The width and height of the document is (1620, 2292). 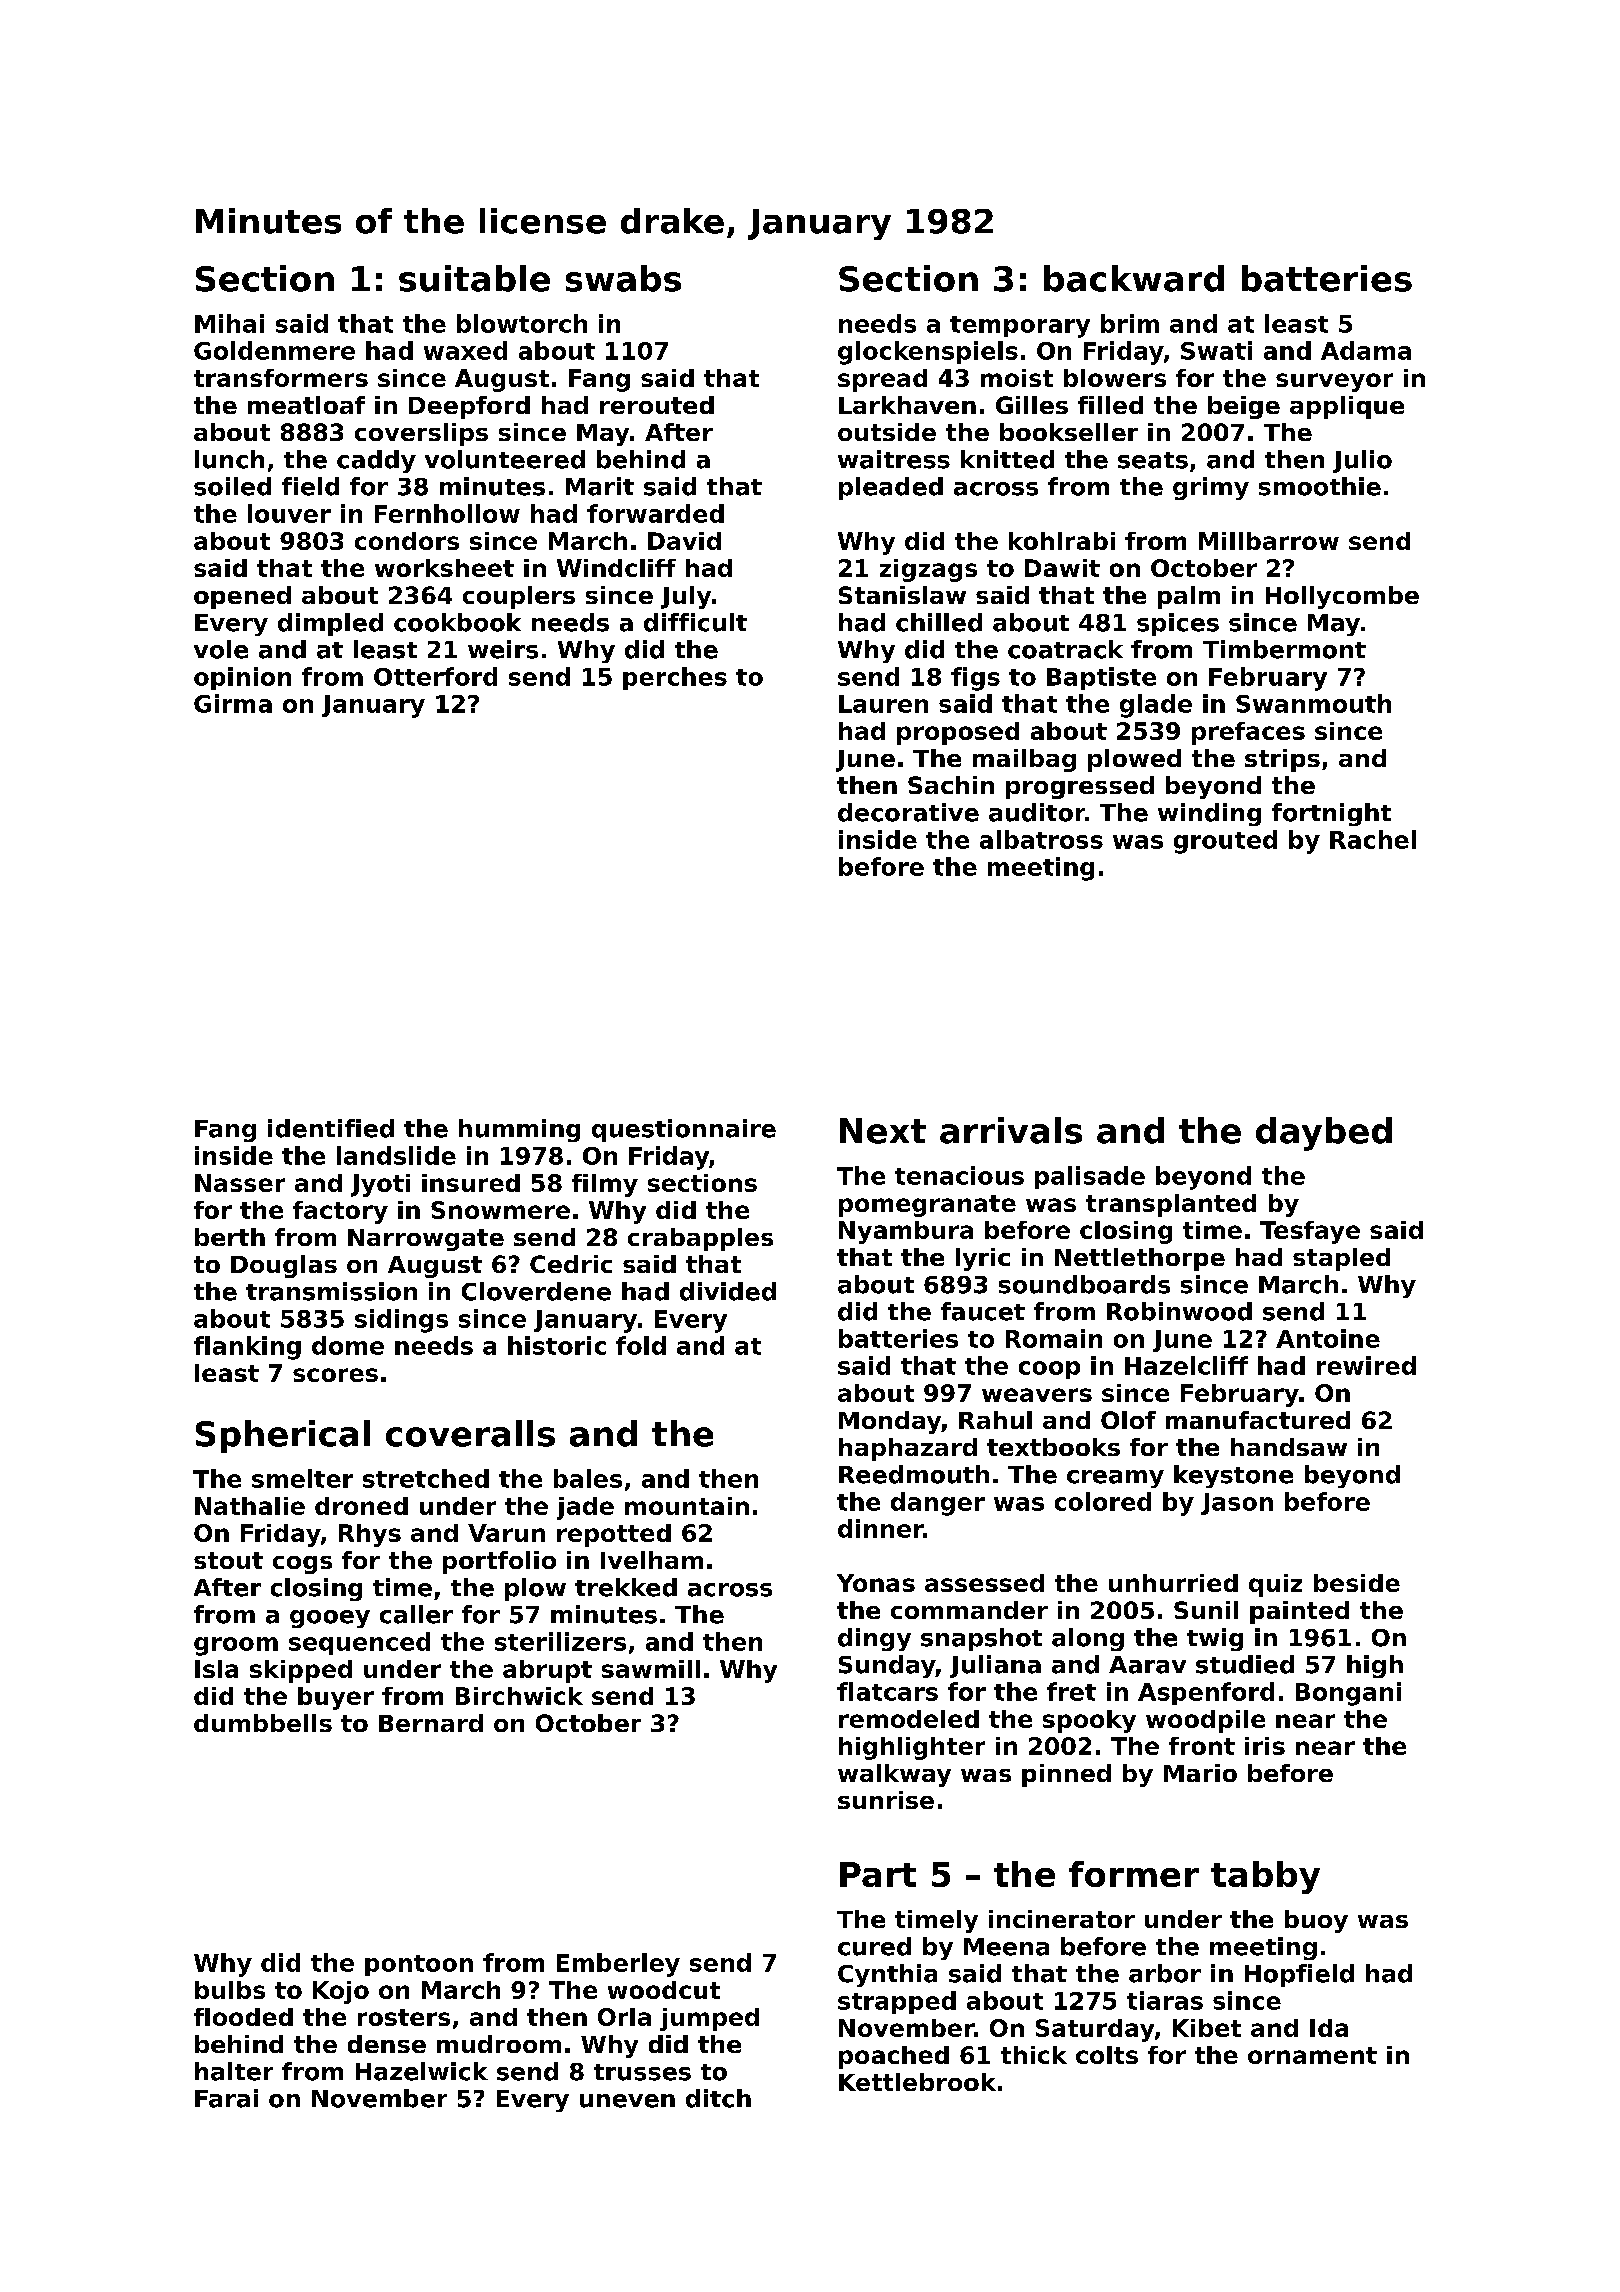 What do you see at coordinates (240, 1183) in the document?
I see `Nasser` at bounding box center [240, 1183].
